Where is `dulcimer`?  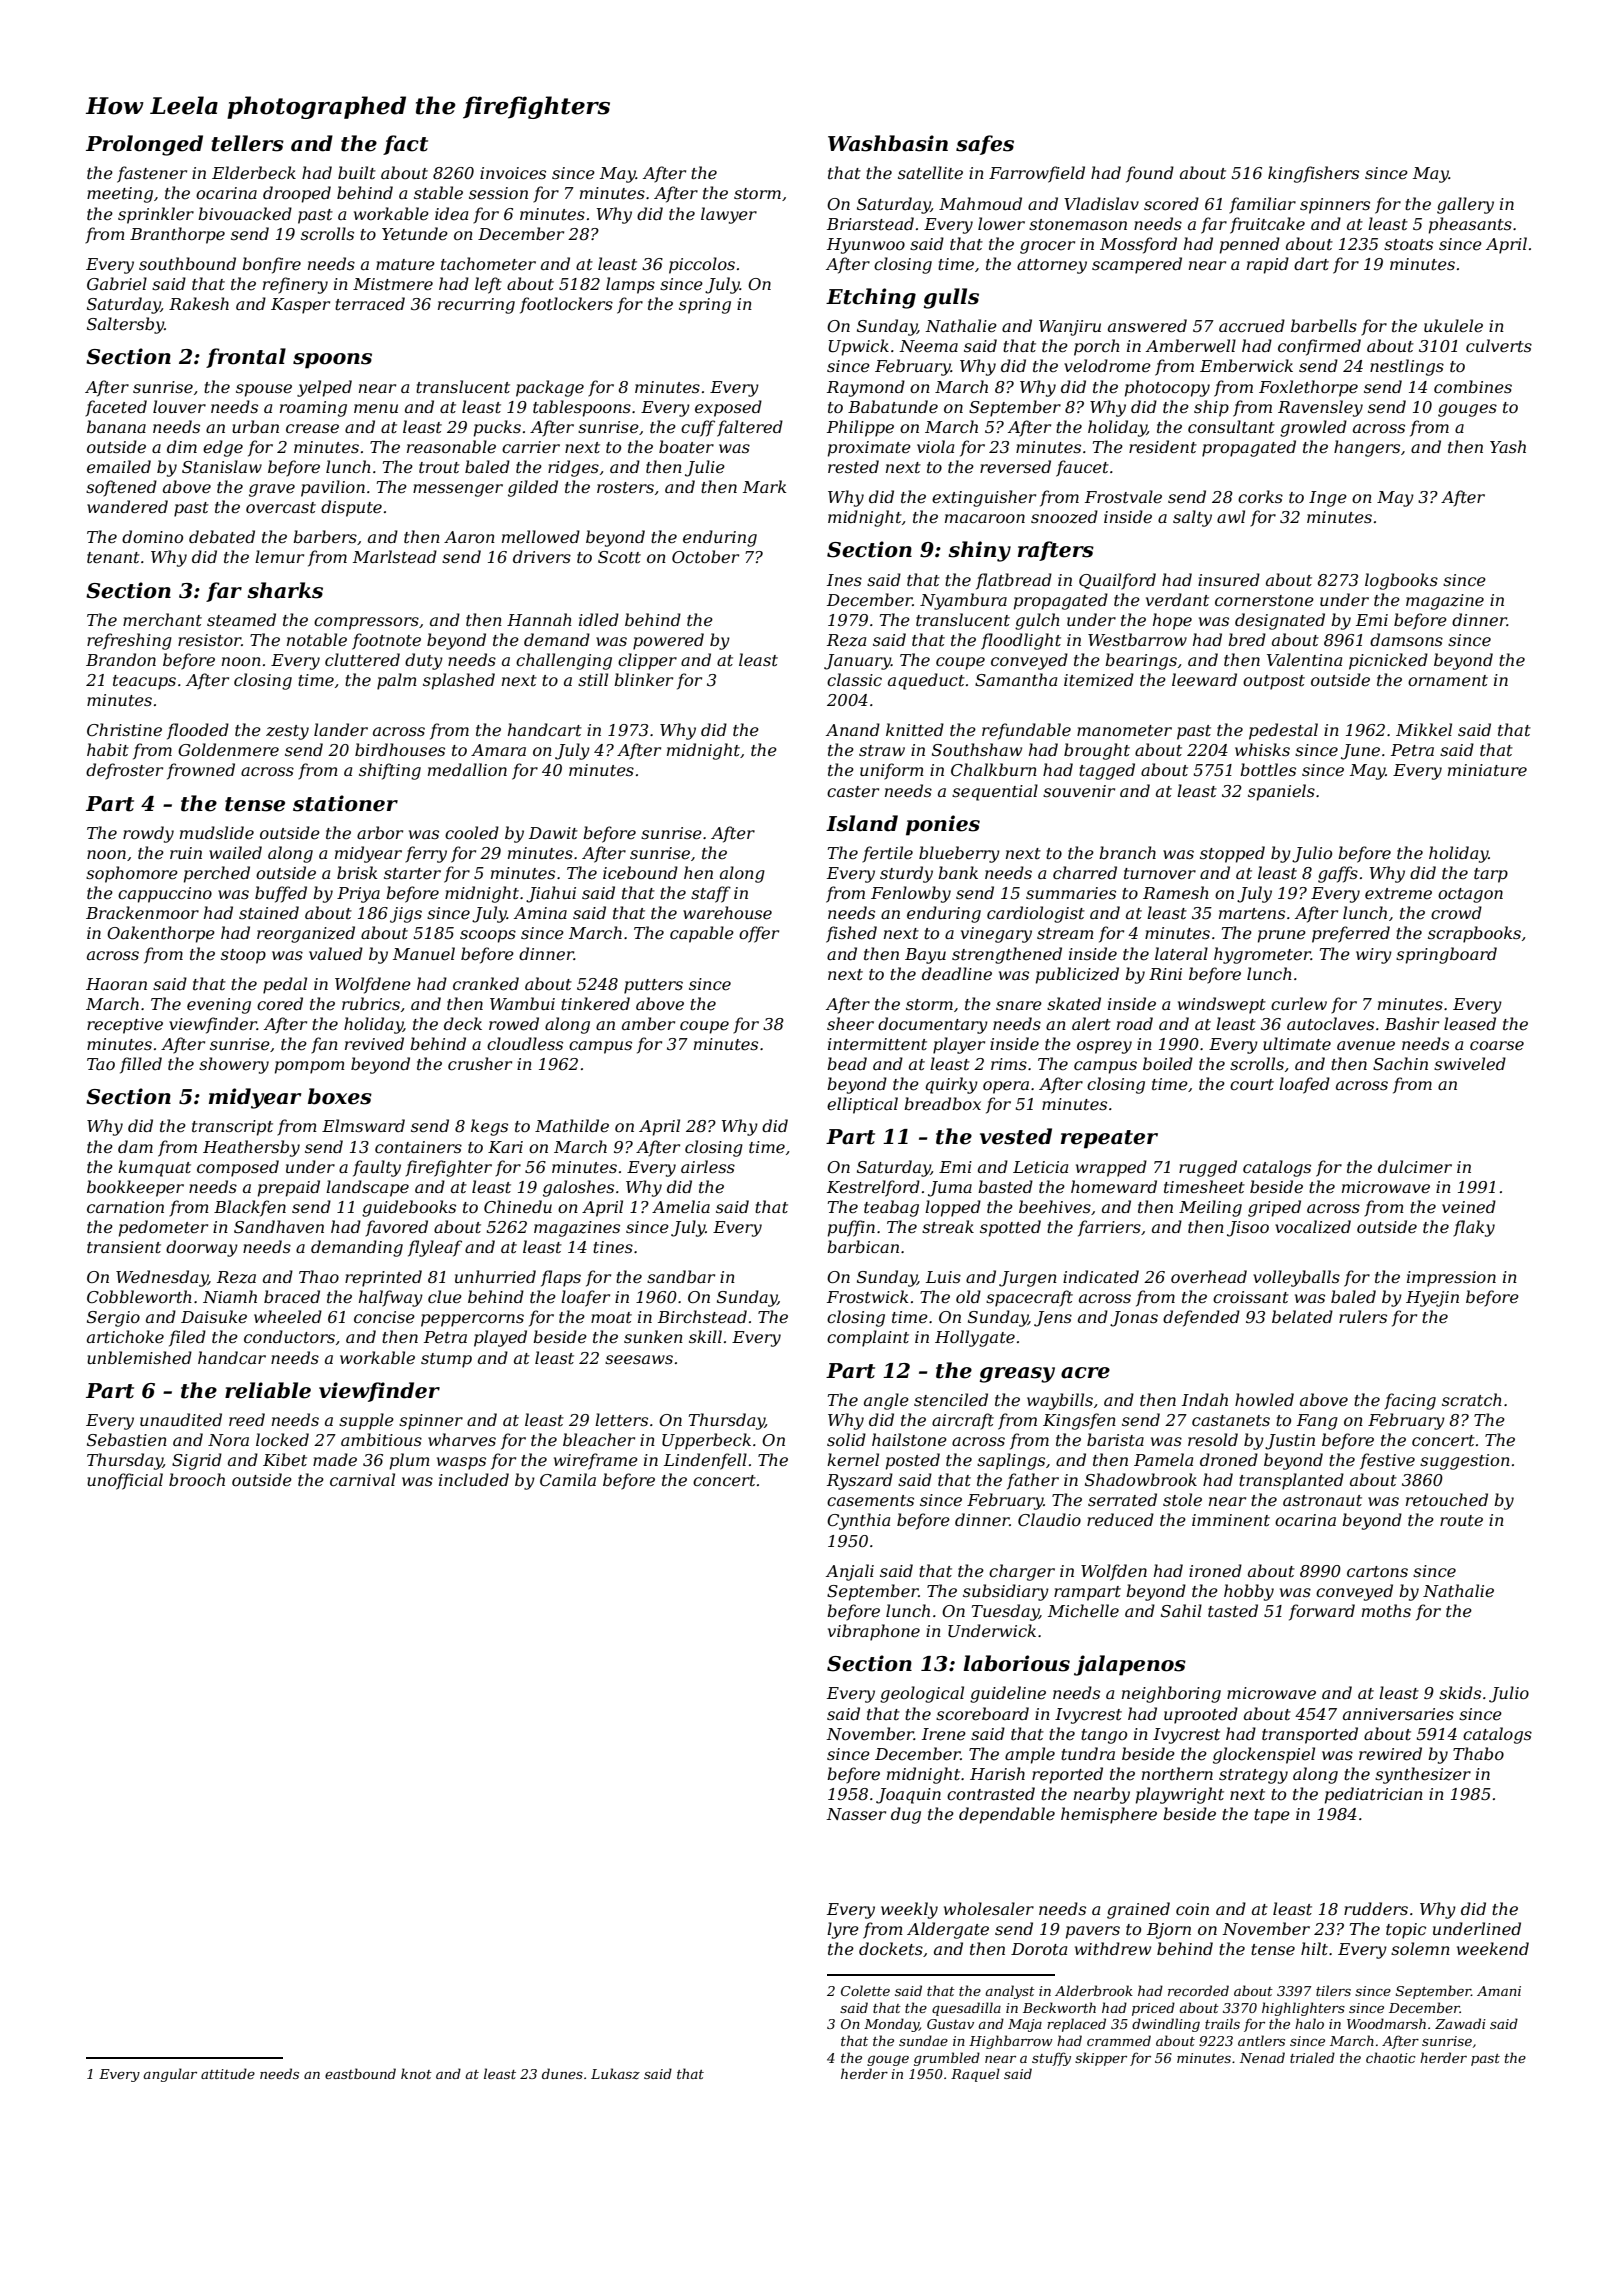 dulcimer is located at coordinates (1415, 1166).
